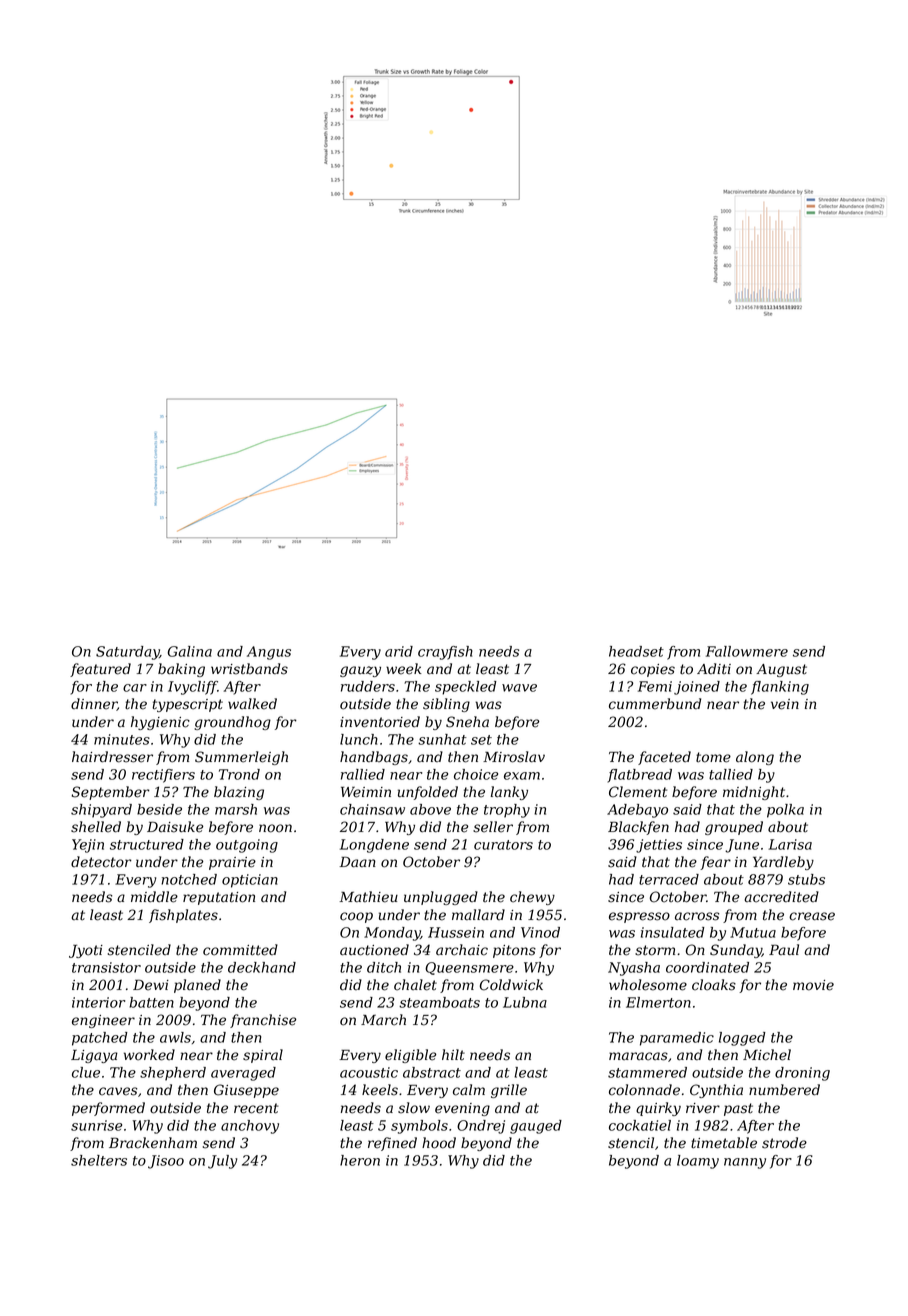 The height and width of the screenshot is (1316, 908). What do you see at coordinates (399, 651) in the screenshot?
I see `arid` at bounding box center [399, 651].
